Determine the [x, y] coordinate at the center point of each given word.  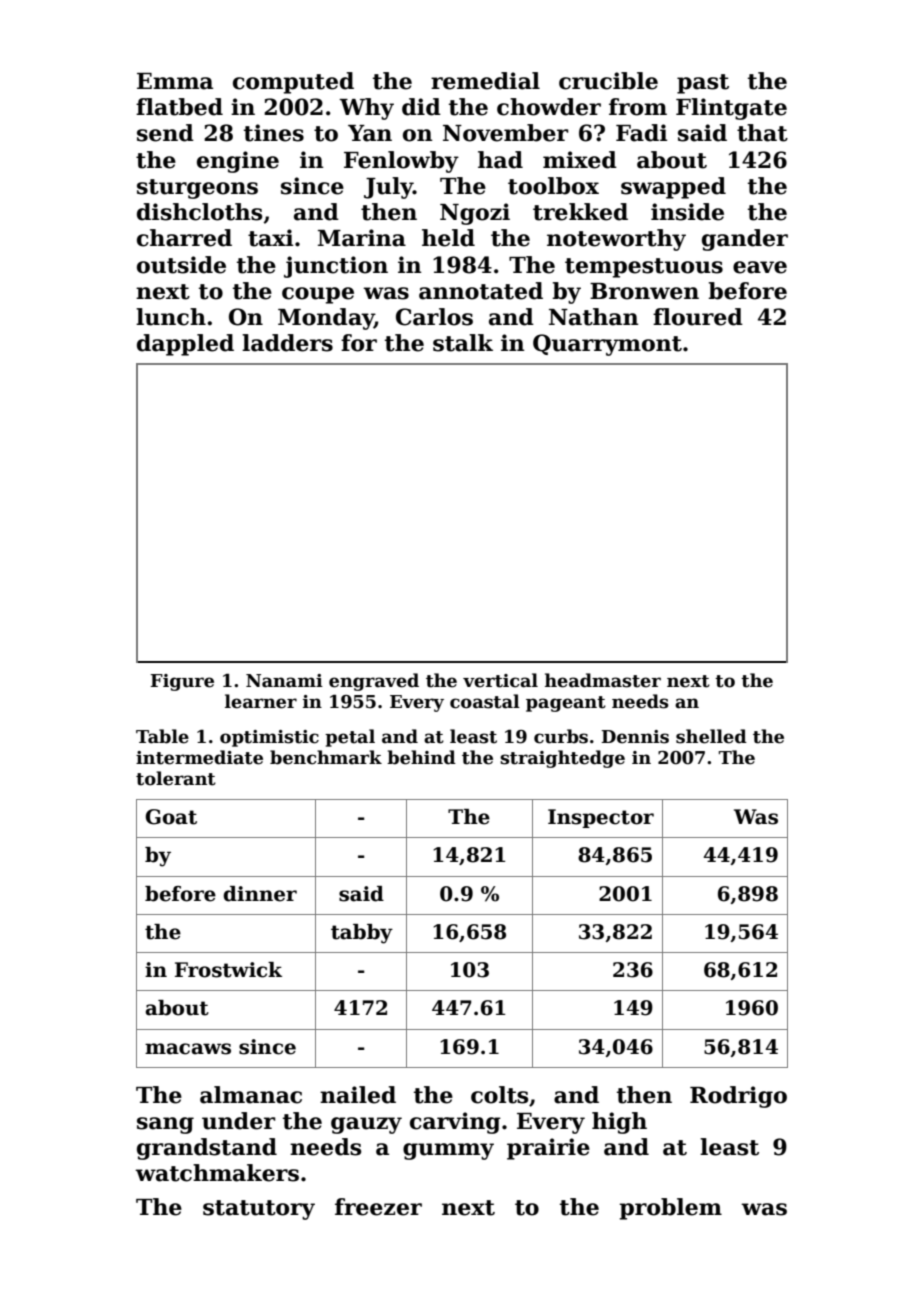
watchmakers [217, 1173]
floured [698, 317]
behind [421, 757]
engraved [374, 682]
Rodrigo [738, 1097]
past [703, 84]
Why [366, 109]
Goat [171, 817]
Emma [175, 81]
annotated [481, 291]
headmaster [603, 680]
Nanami [284, 681]
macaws [188, 1049]
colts [499, 1095]
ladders [287, 343]
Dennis [635, 737]
